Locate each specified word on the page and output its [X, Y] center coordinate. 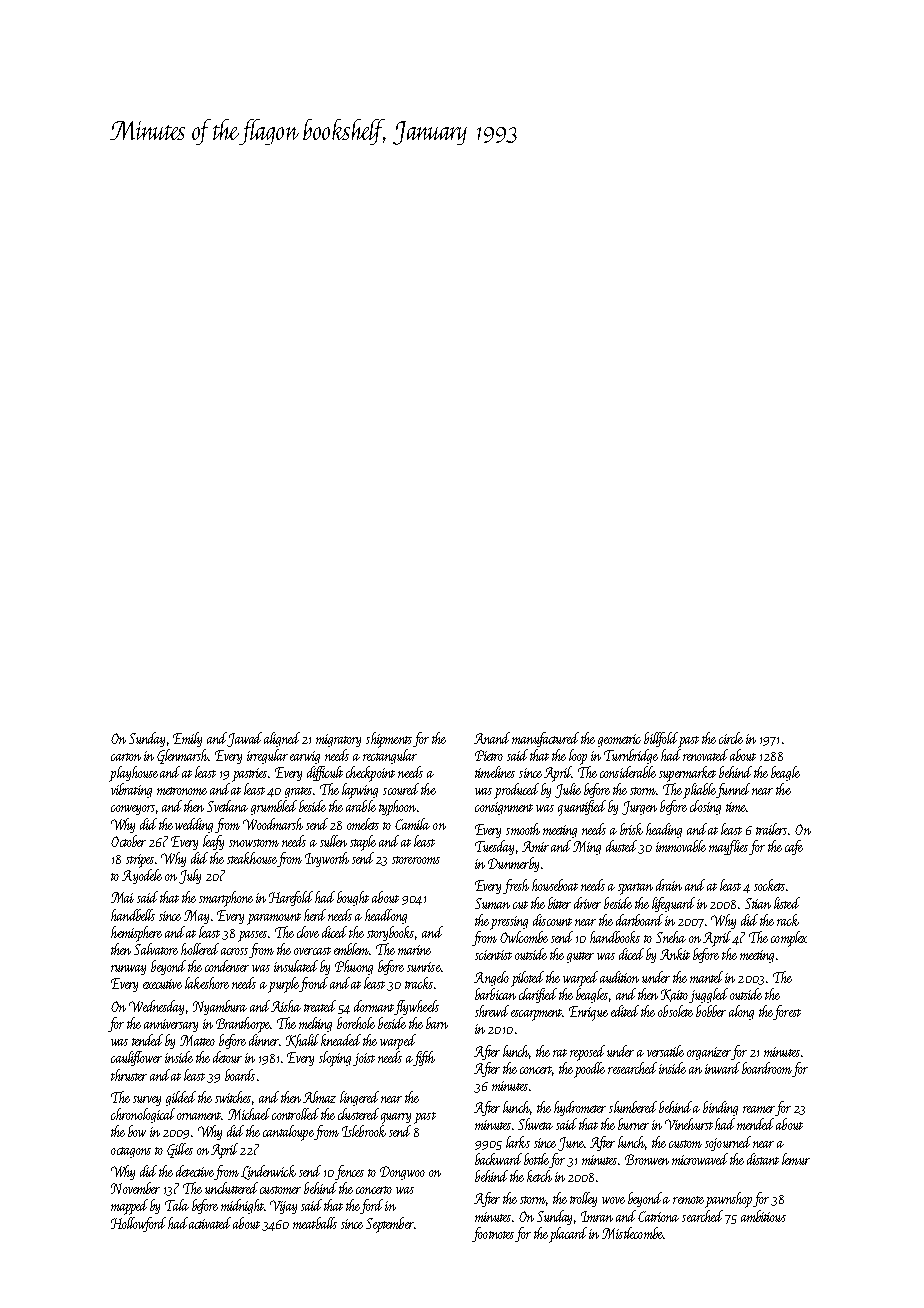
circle [731, 738]
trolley [583, 1199]
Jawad [245, 739]
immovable [681, 846]
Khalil [302, 1041]
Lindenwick [268, 1172]
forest [787, 1012]
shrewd [492, 1011]
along [741, 1012]
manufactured [545, 739]
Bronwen [647, 1159]
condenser [227, 966]
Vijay [283, 1207]
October [128, 841]
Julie [568, 790]
